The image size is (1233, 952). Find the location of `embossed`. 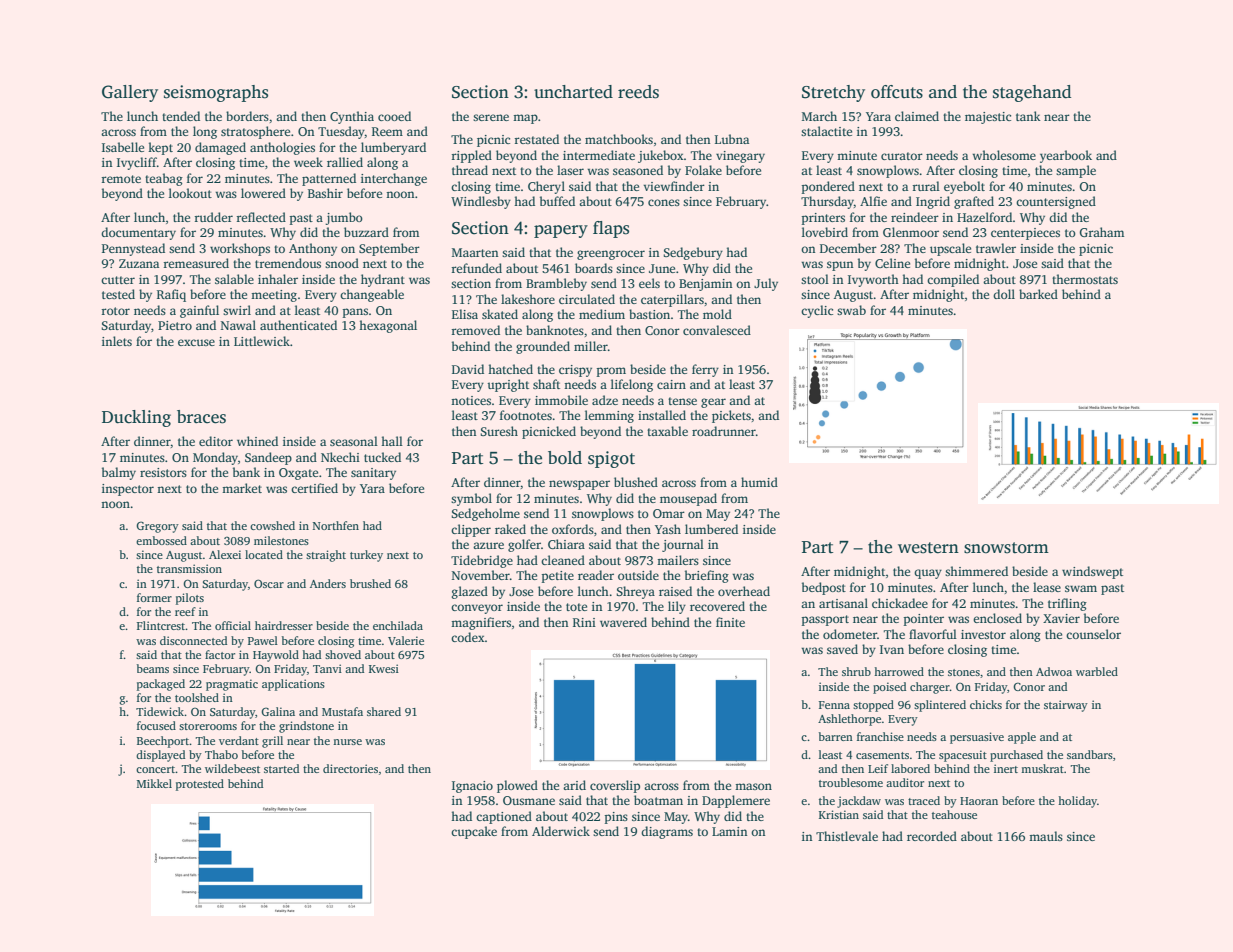

embossed is located at coordinates (161, 540).
